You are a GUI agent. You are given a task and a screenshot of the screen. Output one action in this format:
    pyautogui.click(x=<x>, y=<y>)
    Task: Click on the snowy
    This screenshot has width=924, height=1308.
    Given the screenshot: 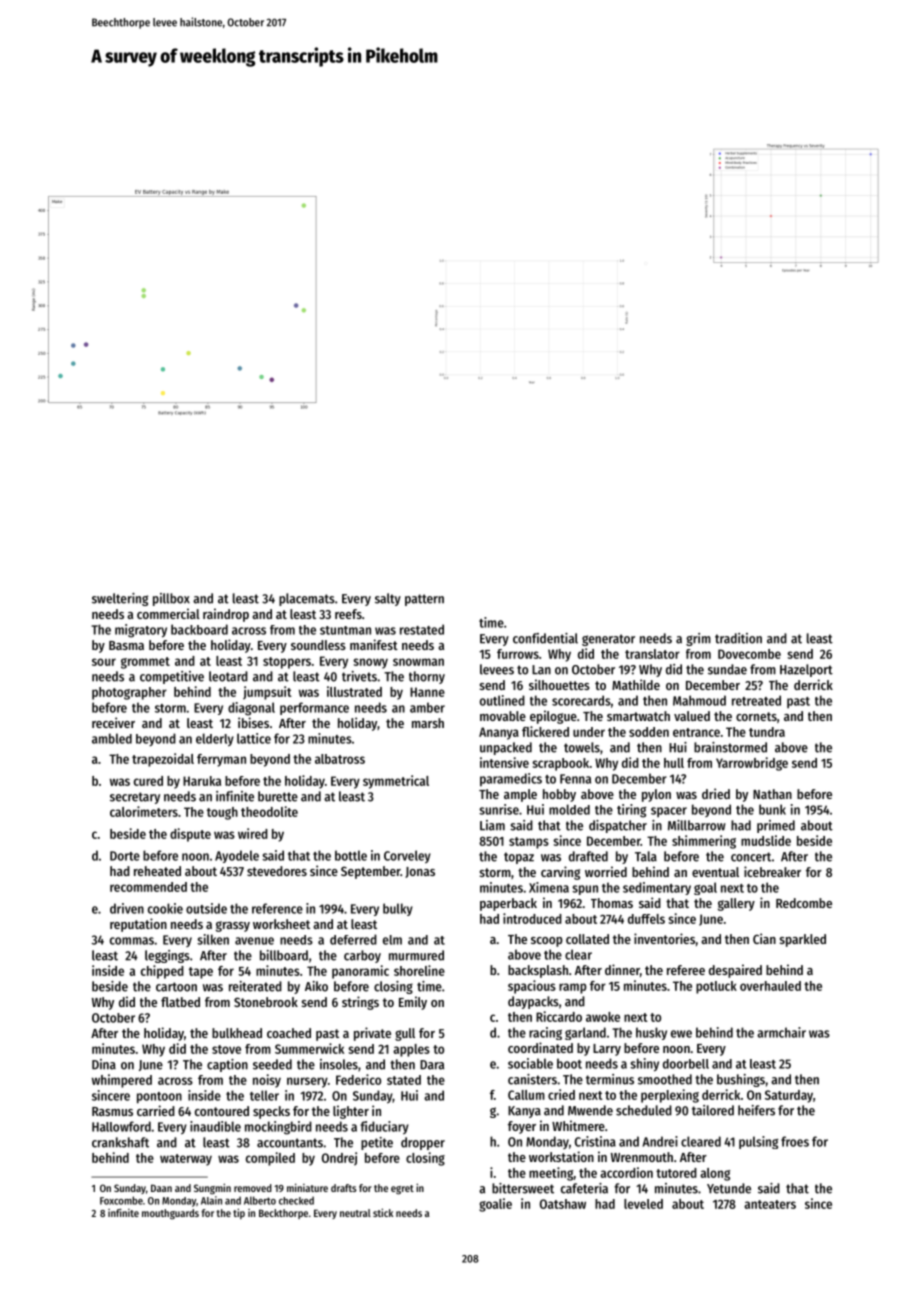 What is the action you would take?
    pyautogui.click(x=370, y=663)
